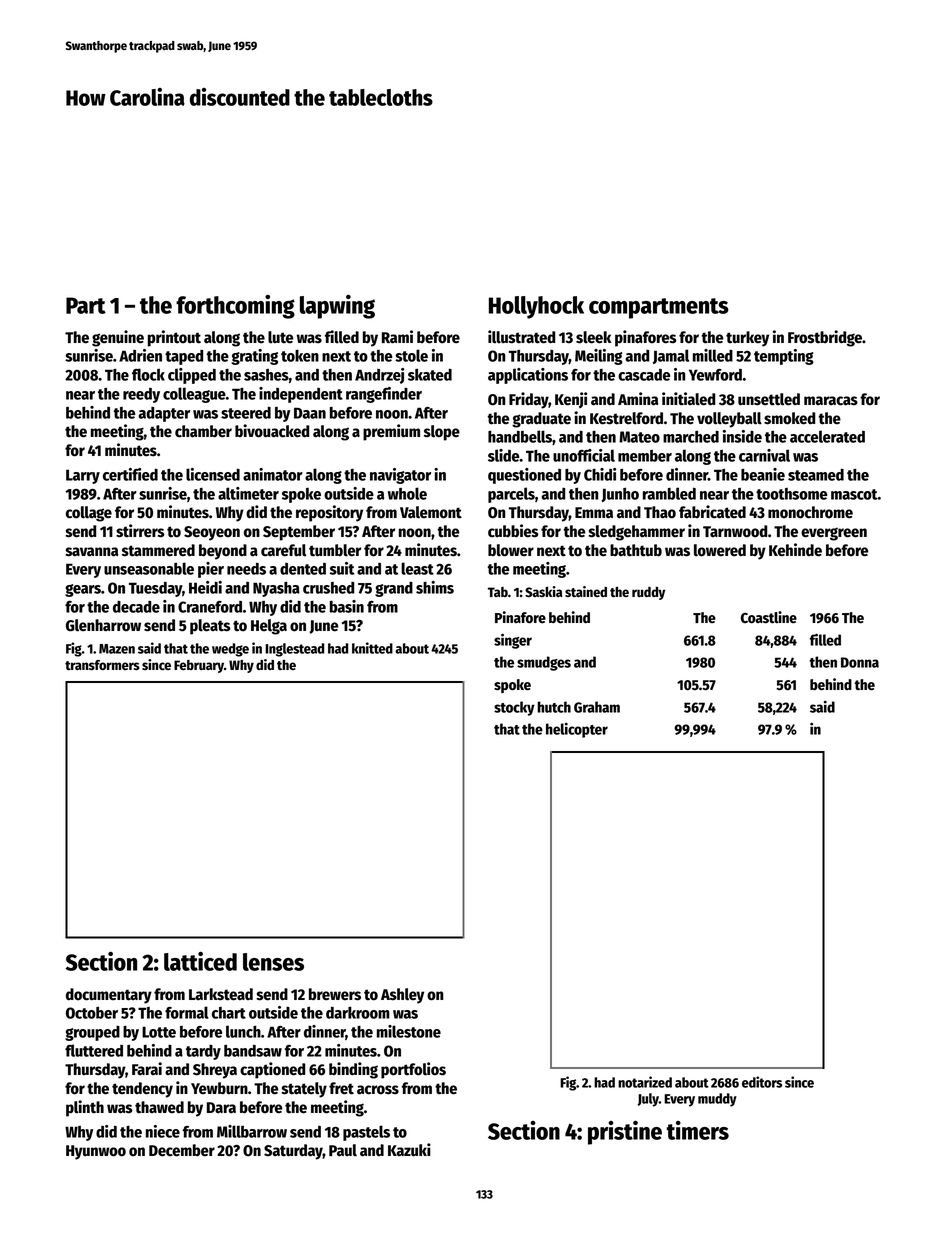  Describe the element at coordinates (514, 708) in the screenshot. I see `stocky` at that location.
